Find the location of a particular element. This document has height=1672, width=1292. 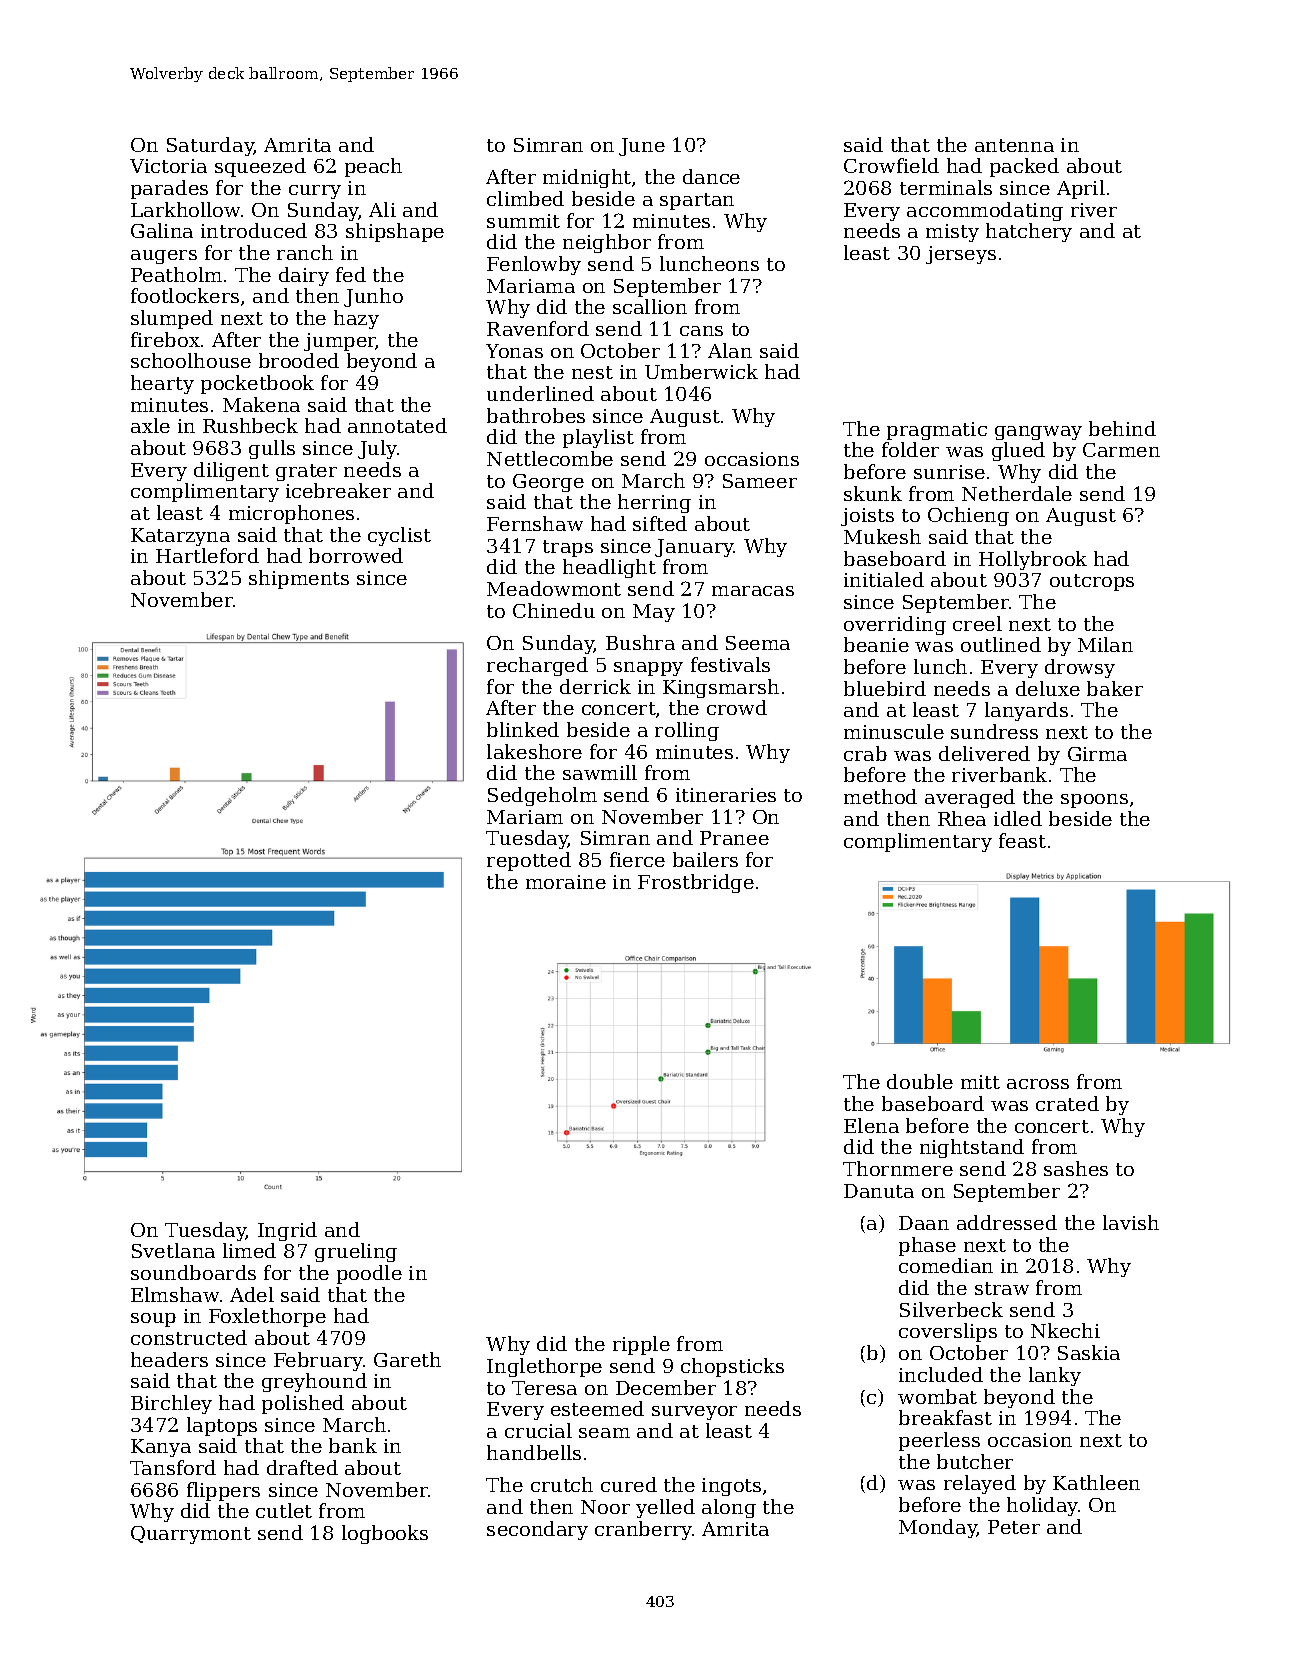

repotted is located at coordinates (529, 861).
